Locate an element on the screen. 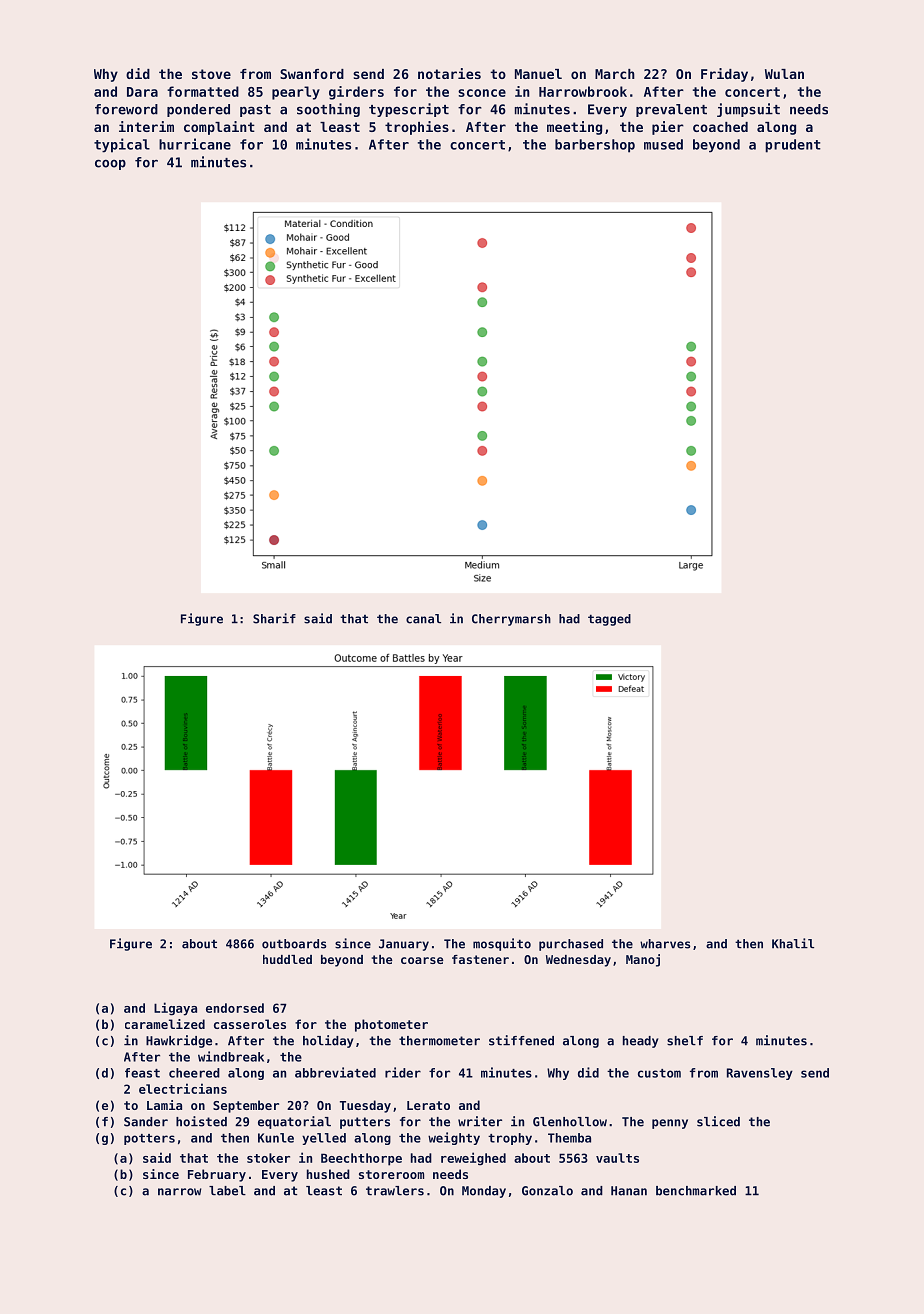 Image resolution: width=924 pixels, height=1314 pixels. mused is located at coordinates (663, 144).
